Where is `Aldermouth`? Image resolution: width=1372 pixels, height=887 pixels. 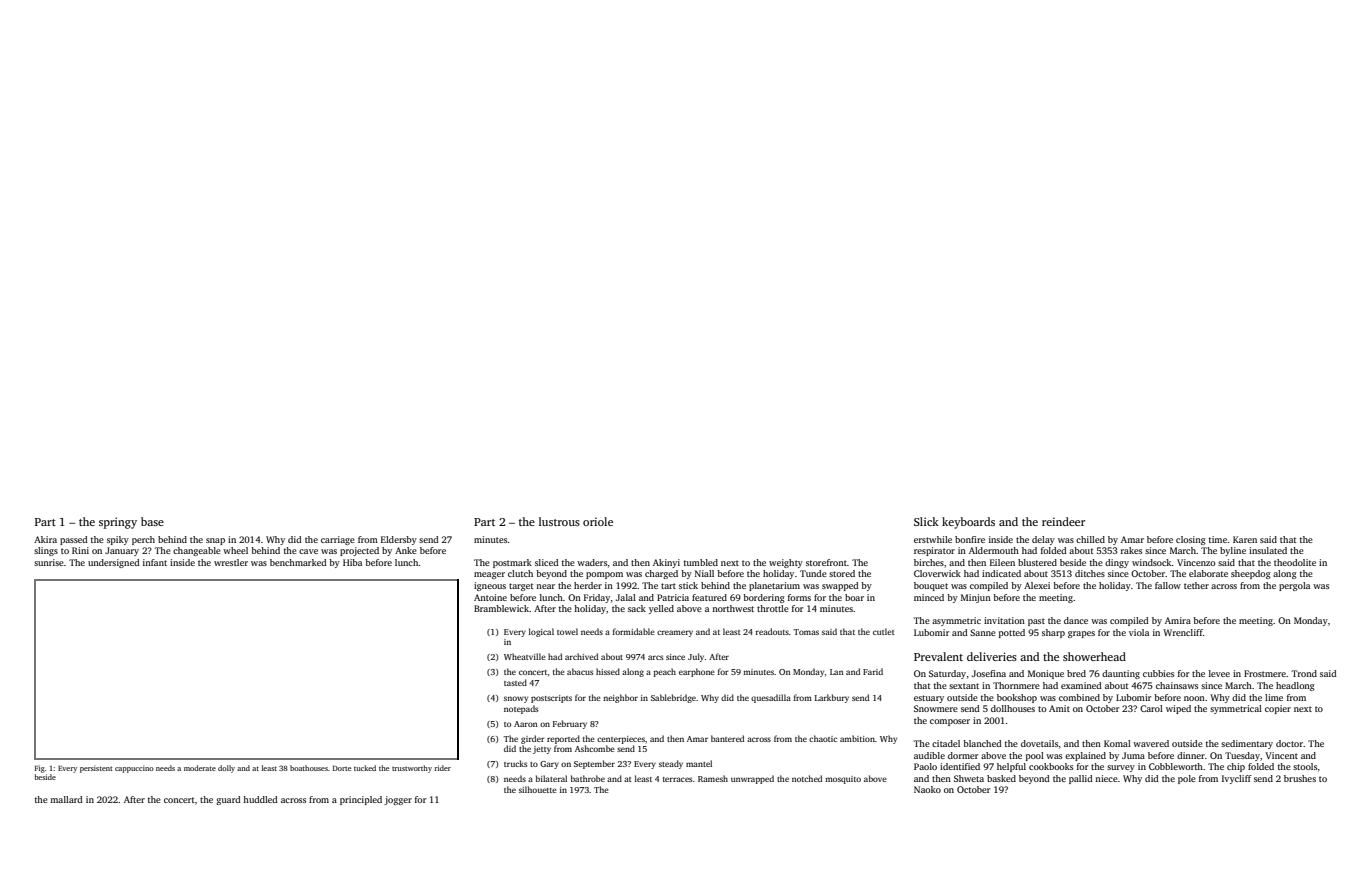
Aldermouth is located at coordinates (994, 550).
